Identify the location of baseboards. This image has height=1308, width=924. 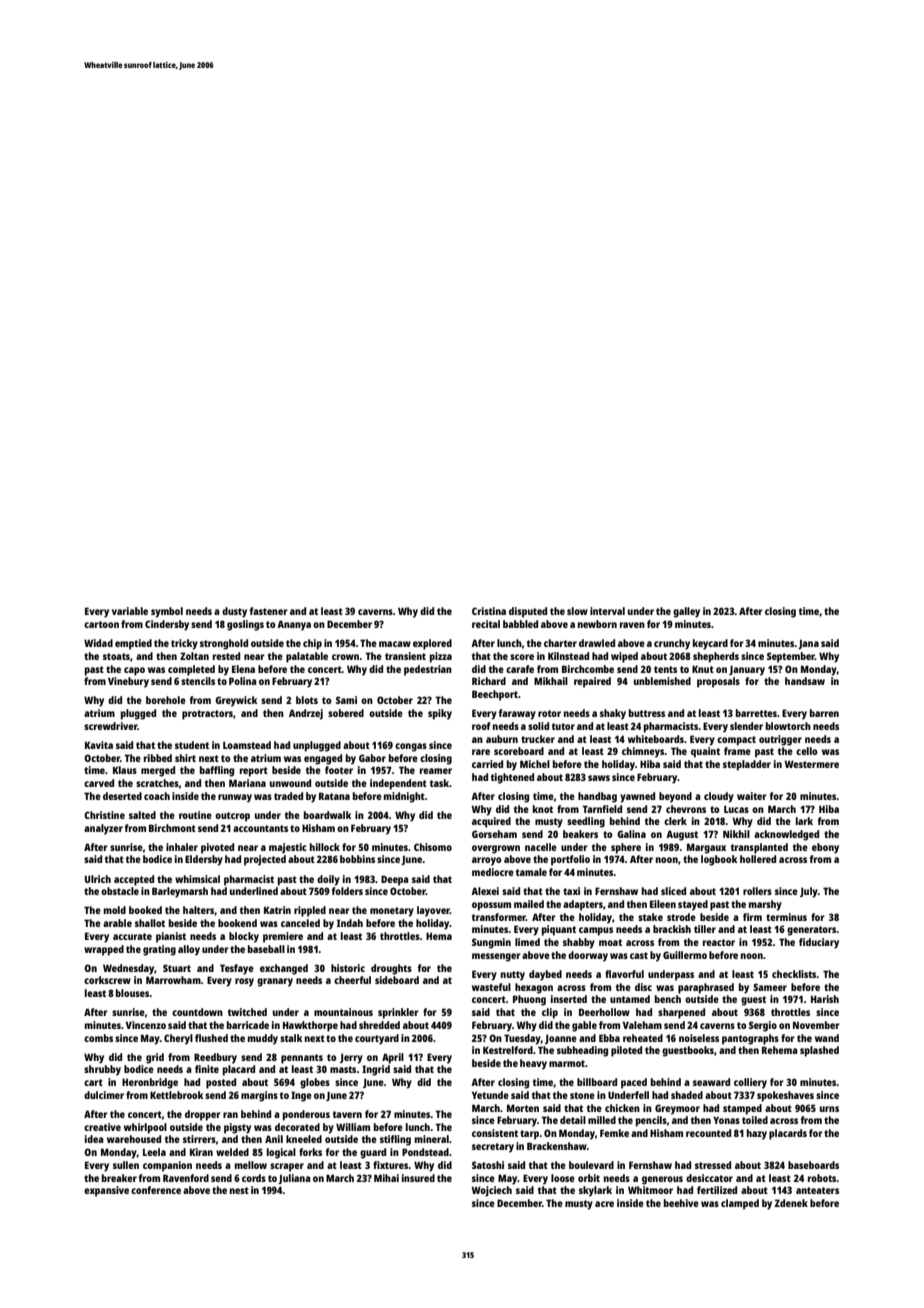
(813, 1165).
